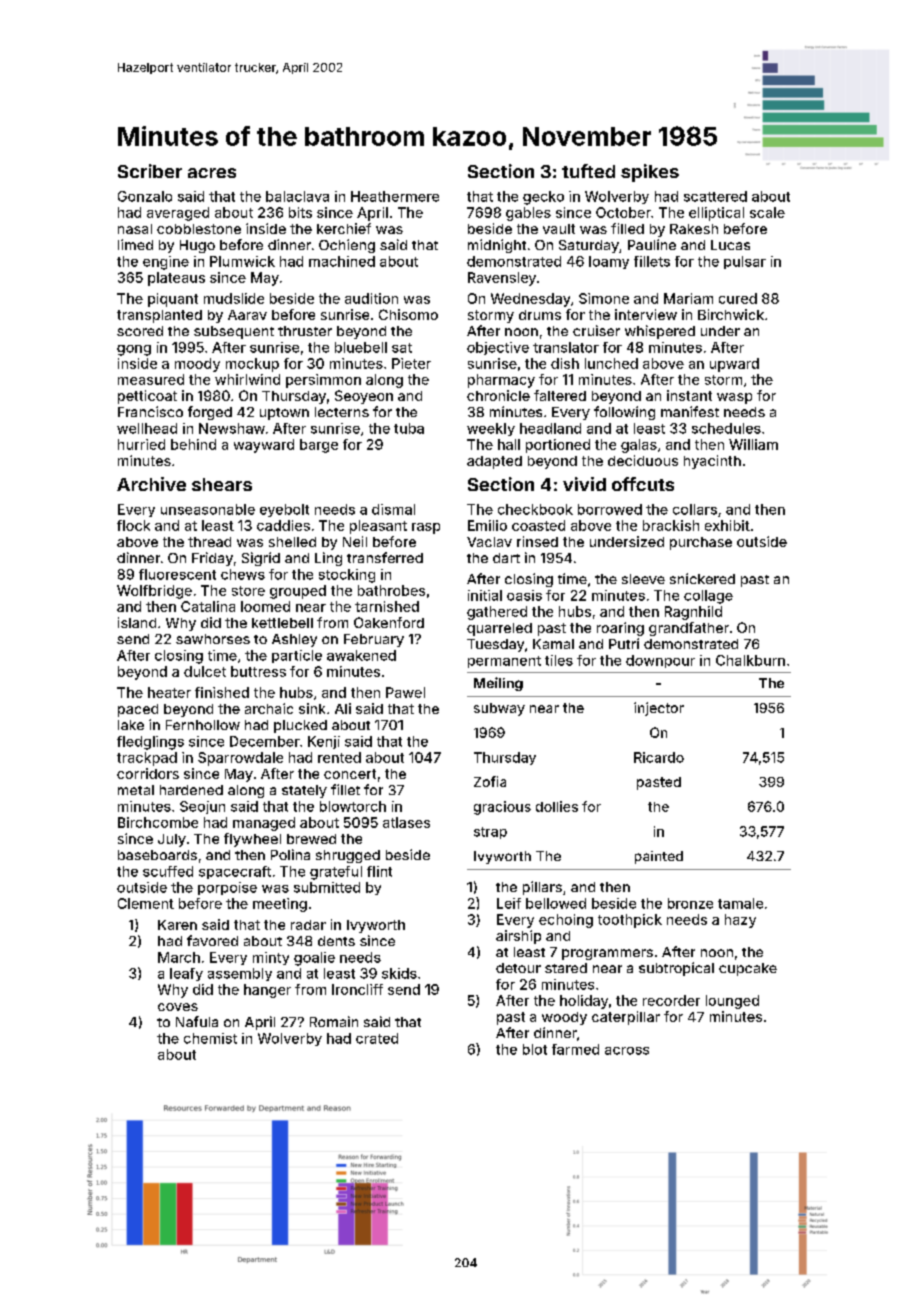  I want to click on kerchief, so click(344, 228).
